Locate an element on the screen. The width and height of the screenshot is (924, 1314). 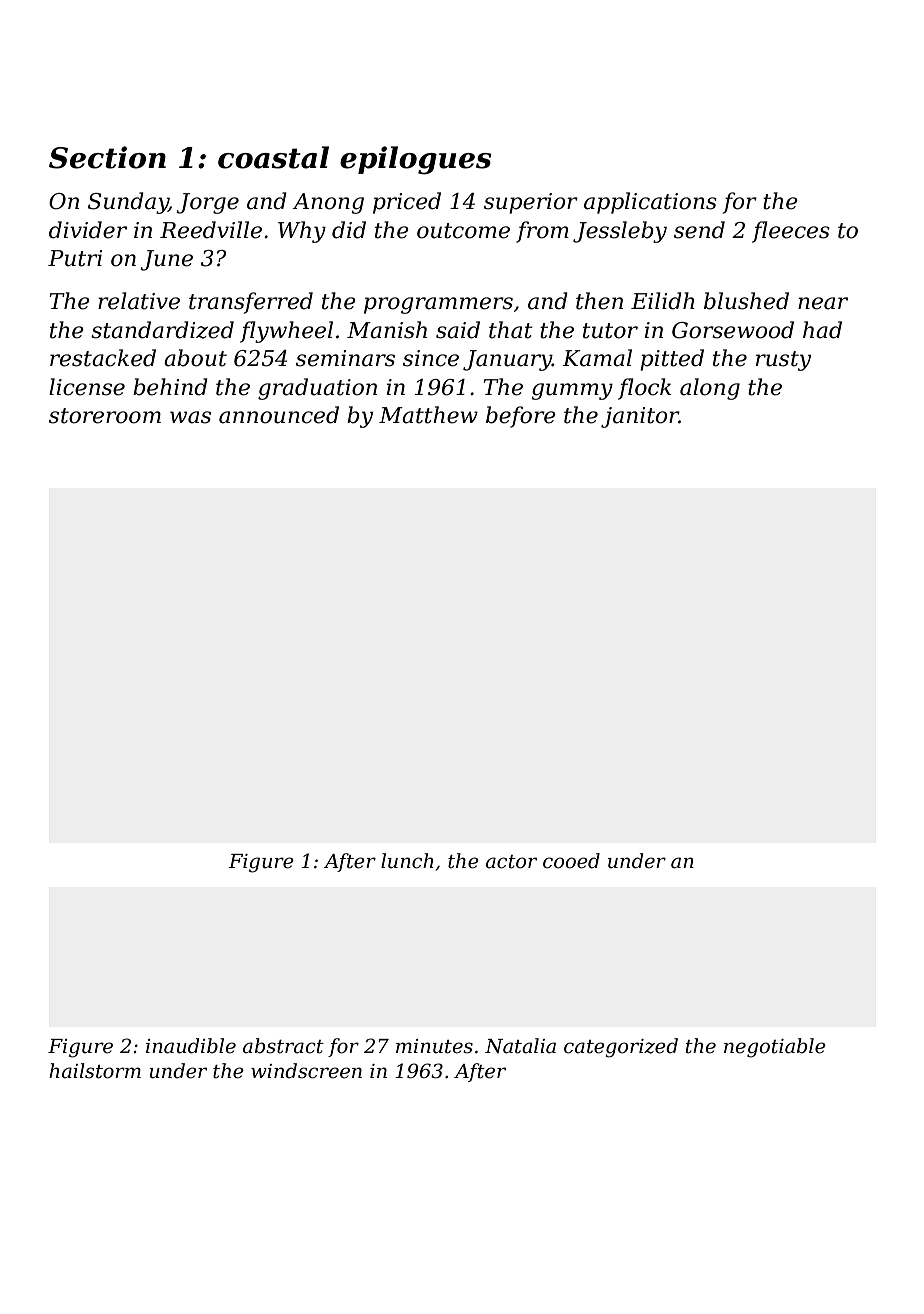
janitor is located at coordinates (640, 417).
